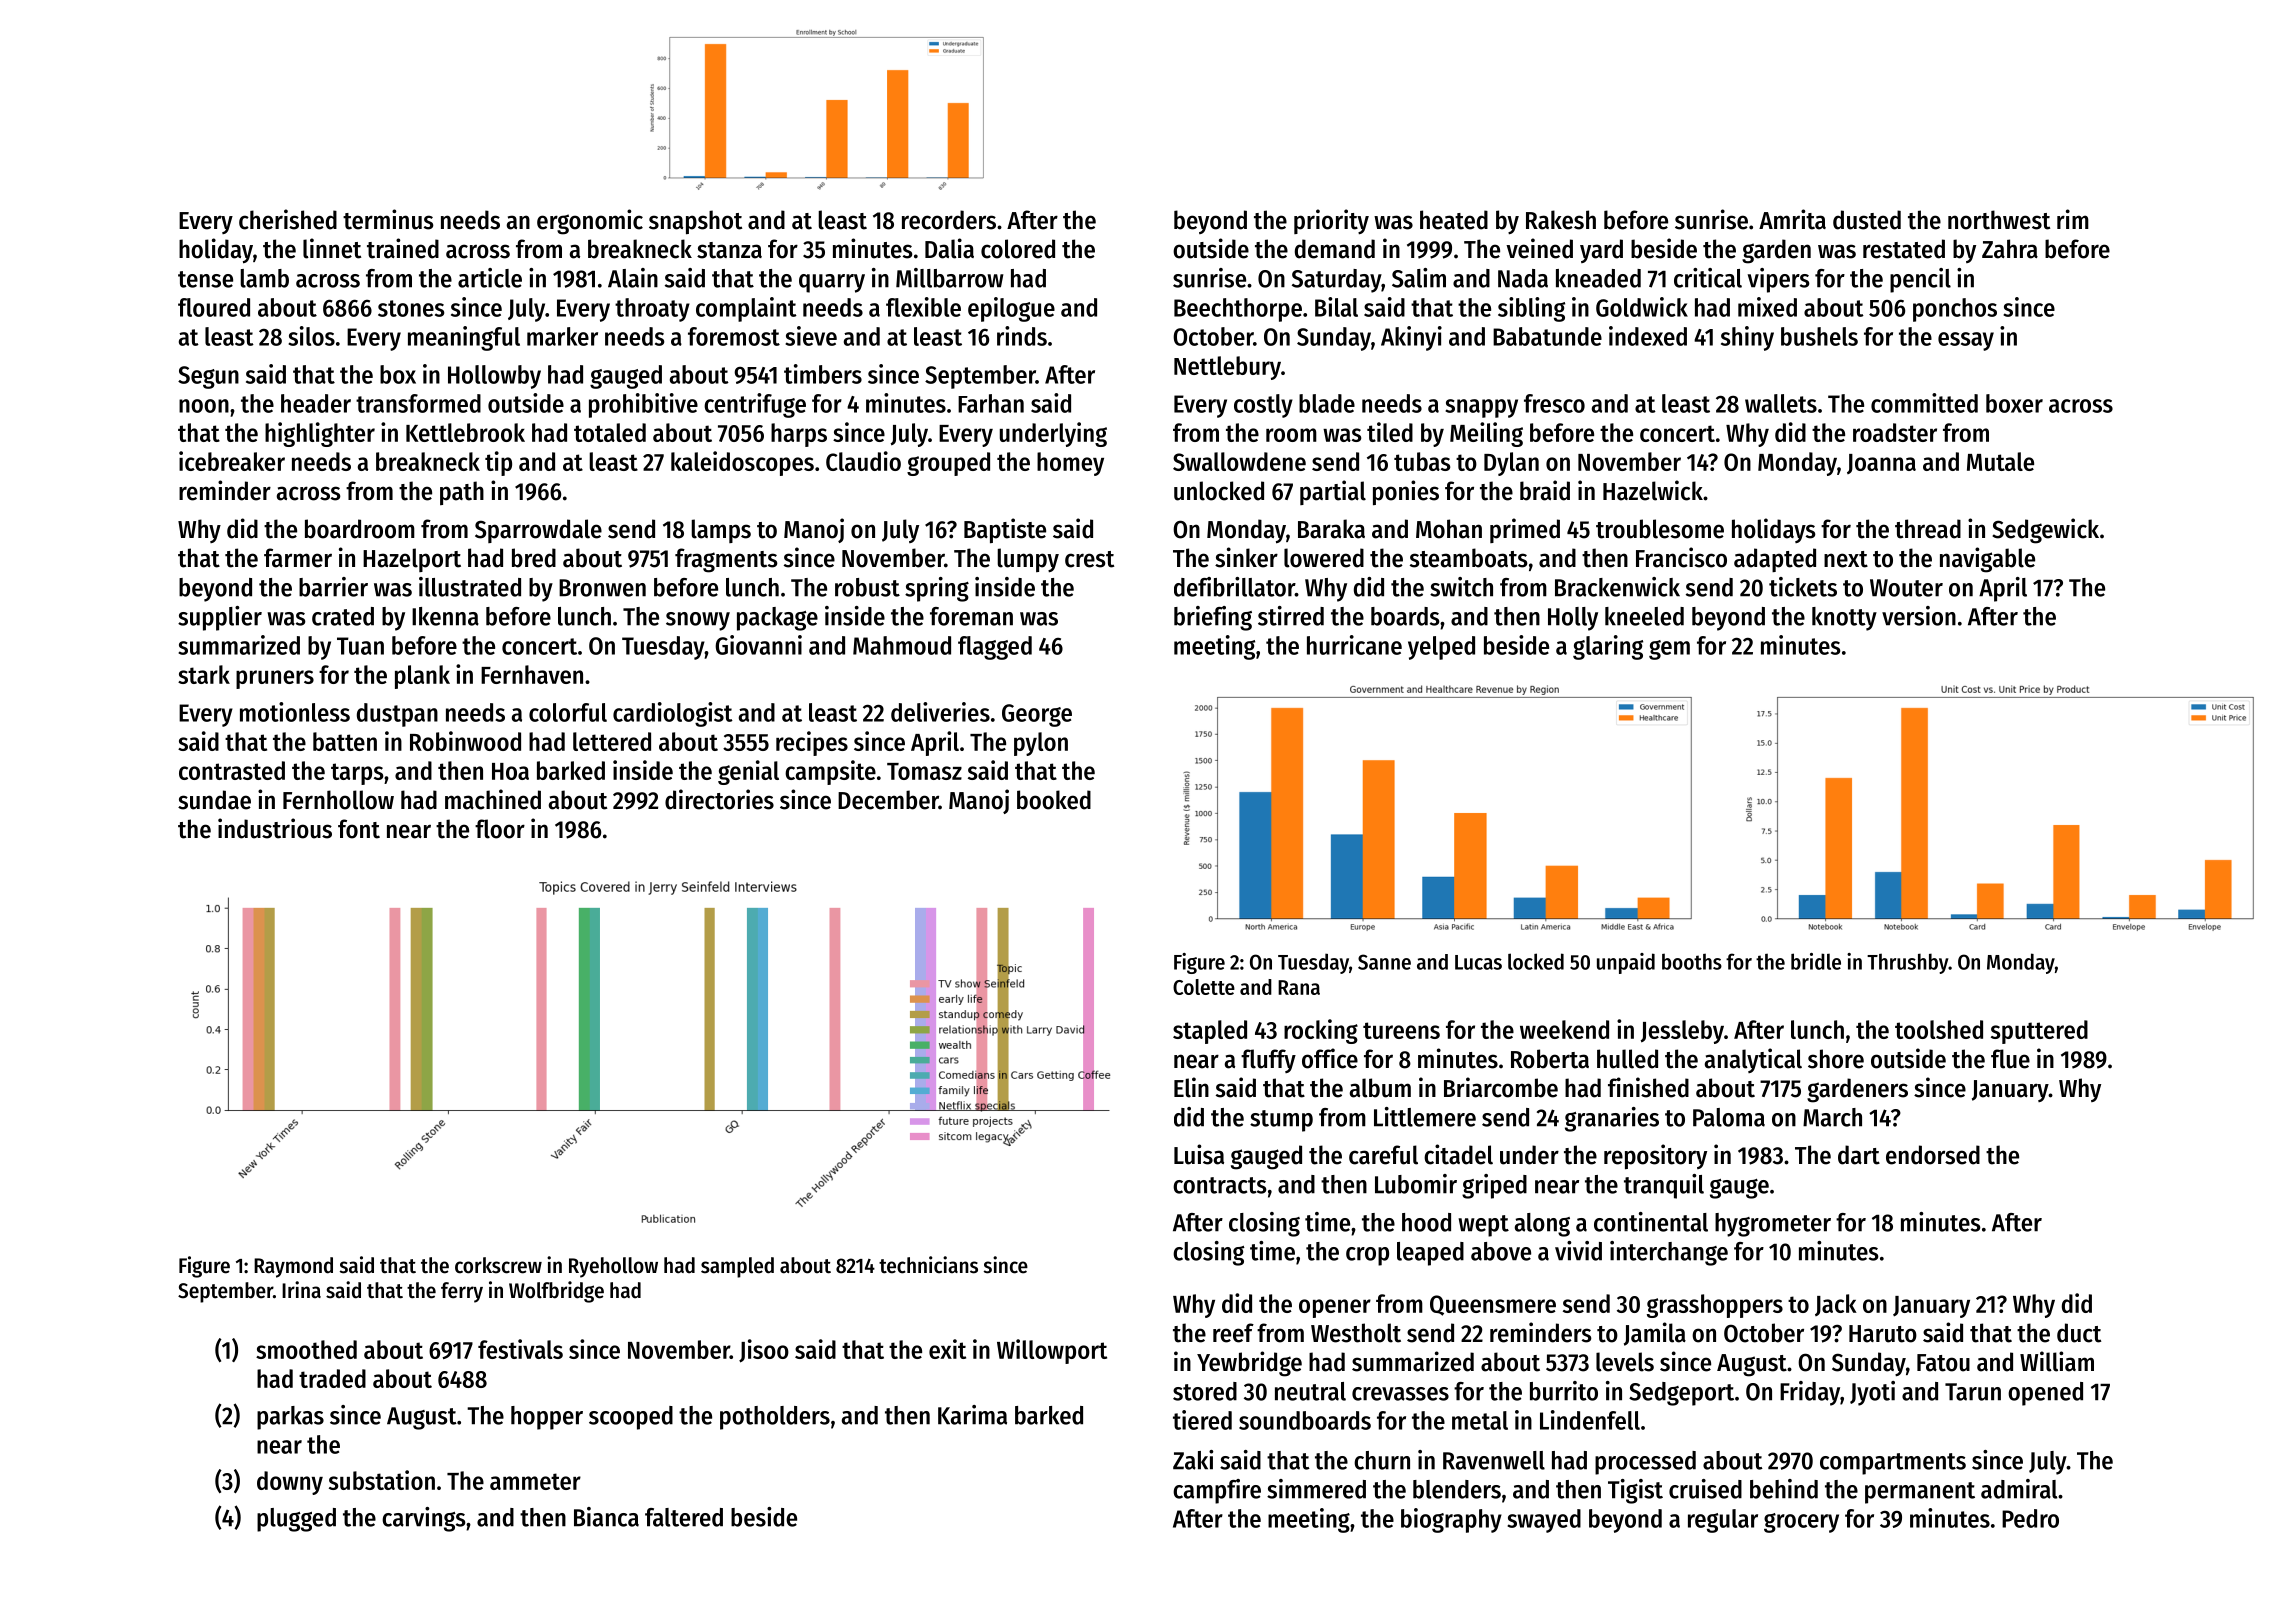 The height and width of the screenshot is (1620, 2292). What do you see at coordinates (606, 1517) in the screenshot?
I see `Bianca` at bounding box center [606, 1517].
